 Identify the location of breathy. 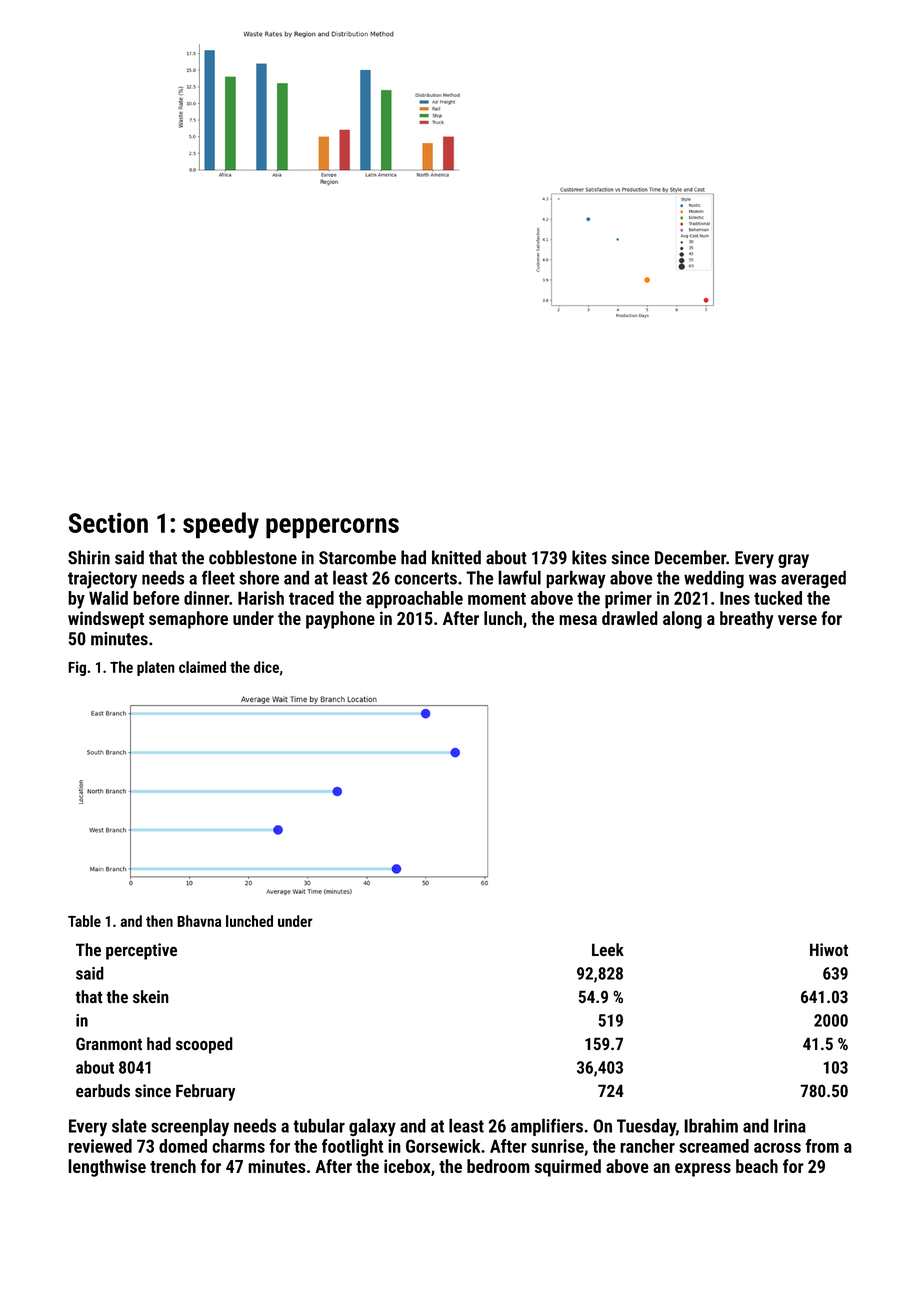
(746, 620).
